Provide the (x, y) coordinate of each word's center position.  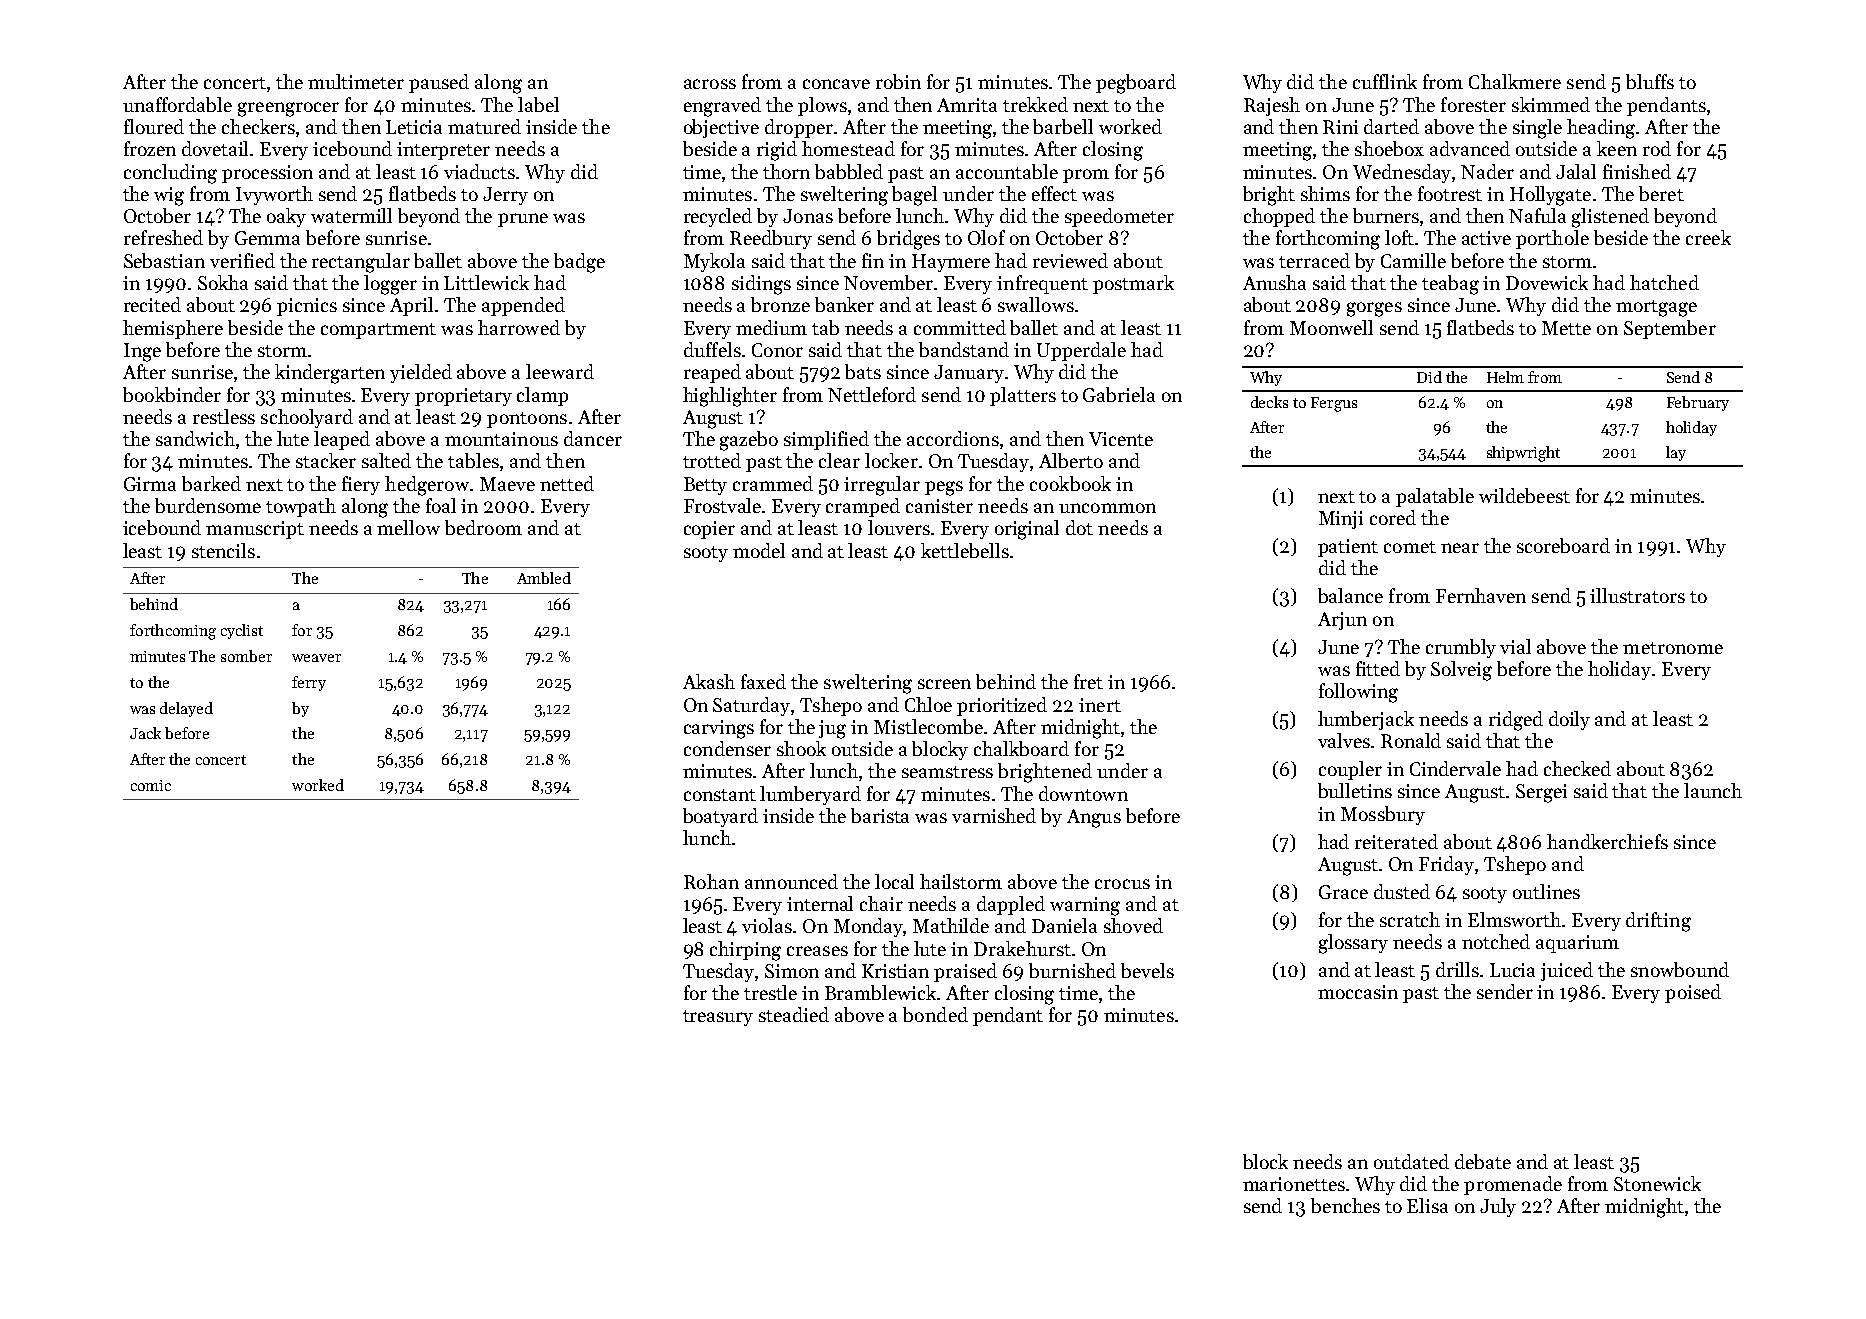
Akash (709, 681)
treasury (718, 1018)
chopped (1279, 217)
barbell (1063, 126)
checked (1577, 768)
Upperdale (1081, 351)
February (1698, 403)
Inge (142, 352)
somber (246, 656)
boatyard (720, 817)
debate (1483, 1161)
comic (151, 785)
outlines (1546, 891)
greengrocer (288, 109)
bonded (935, 1014)
